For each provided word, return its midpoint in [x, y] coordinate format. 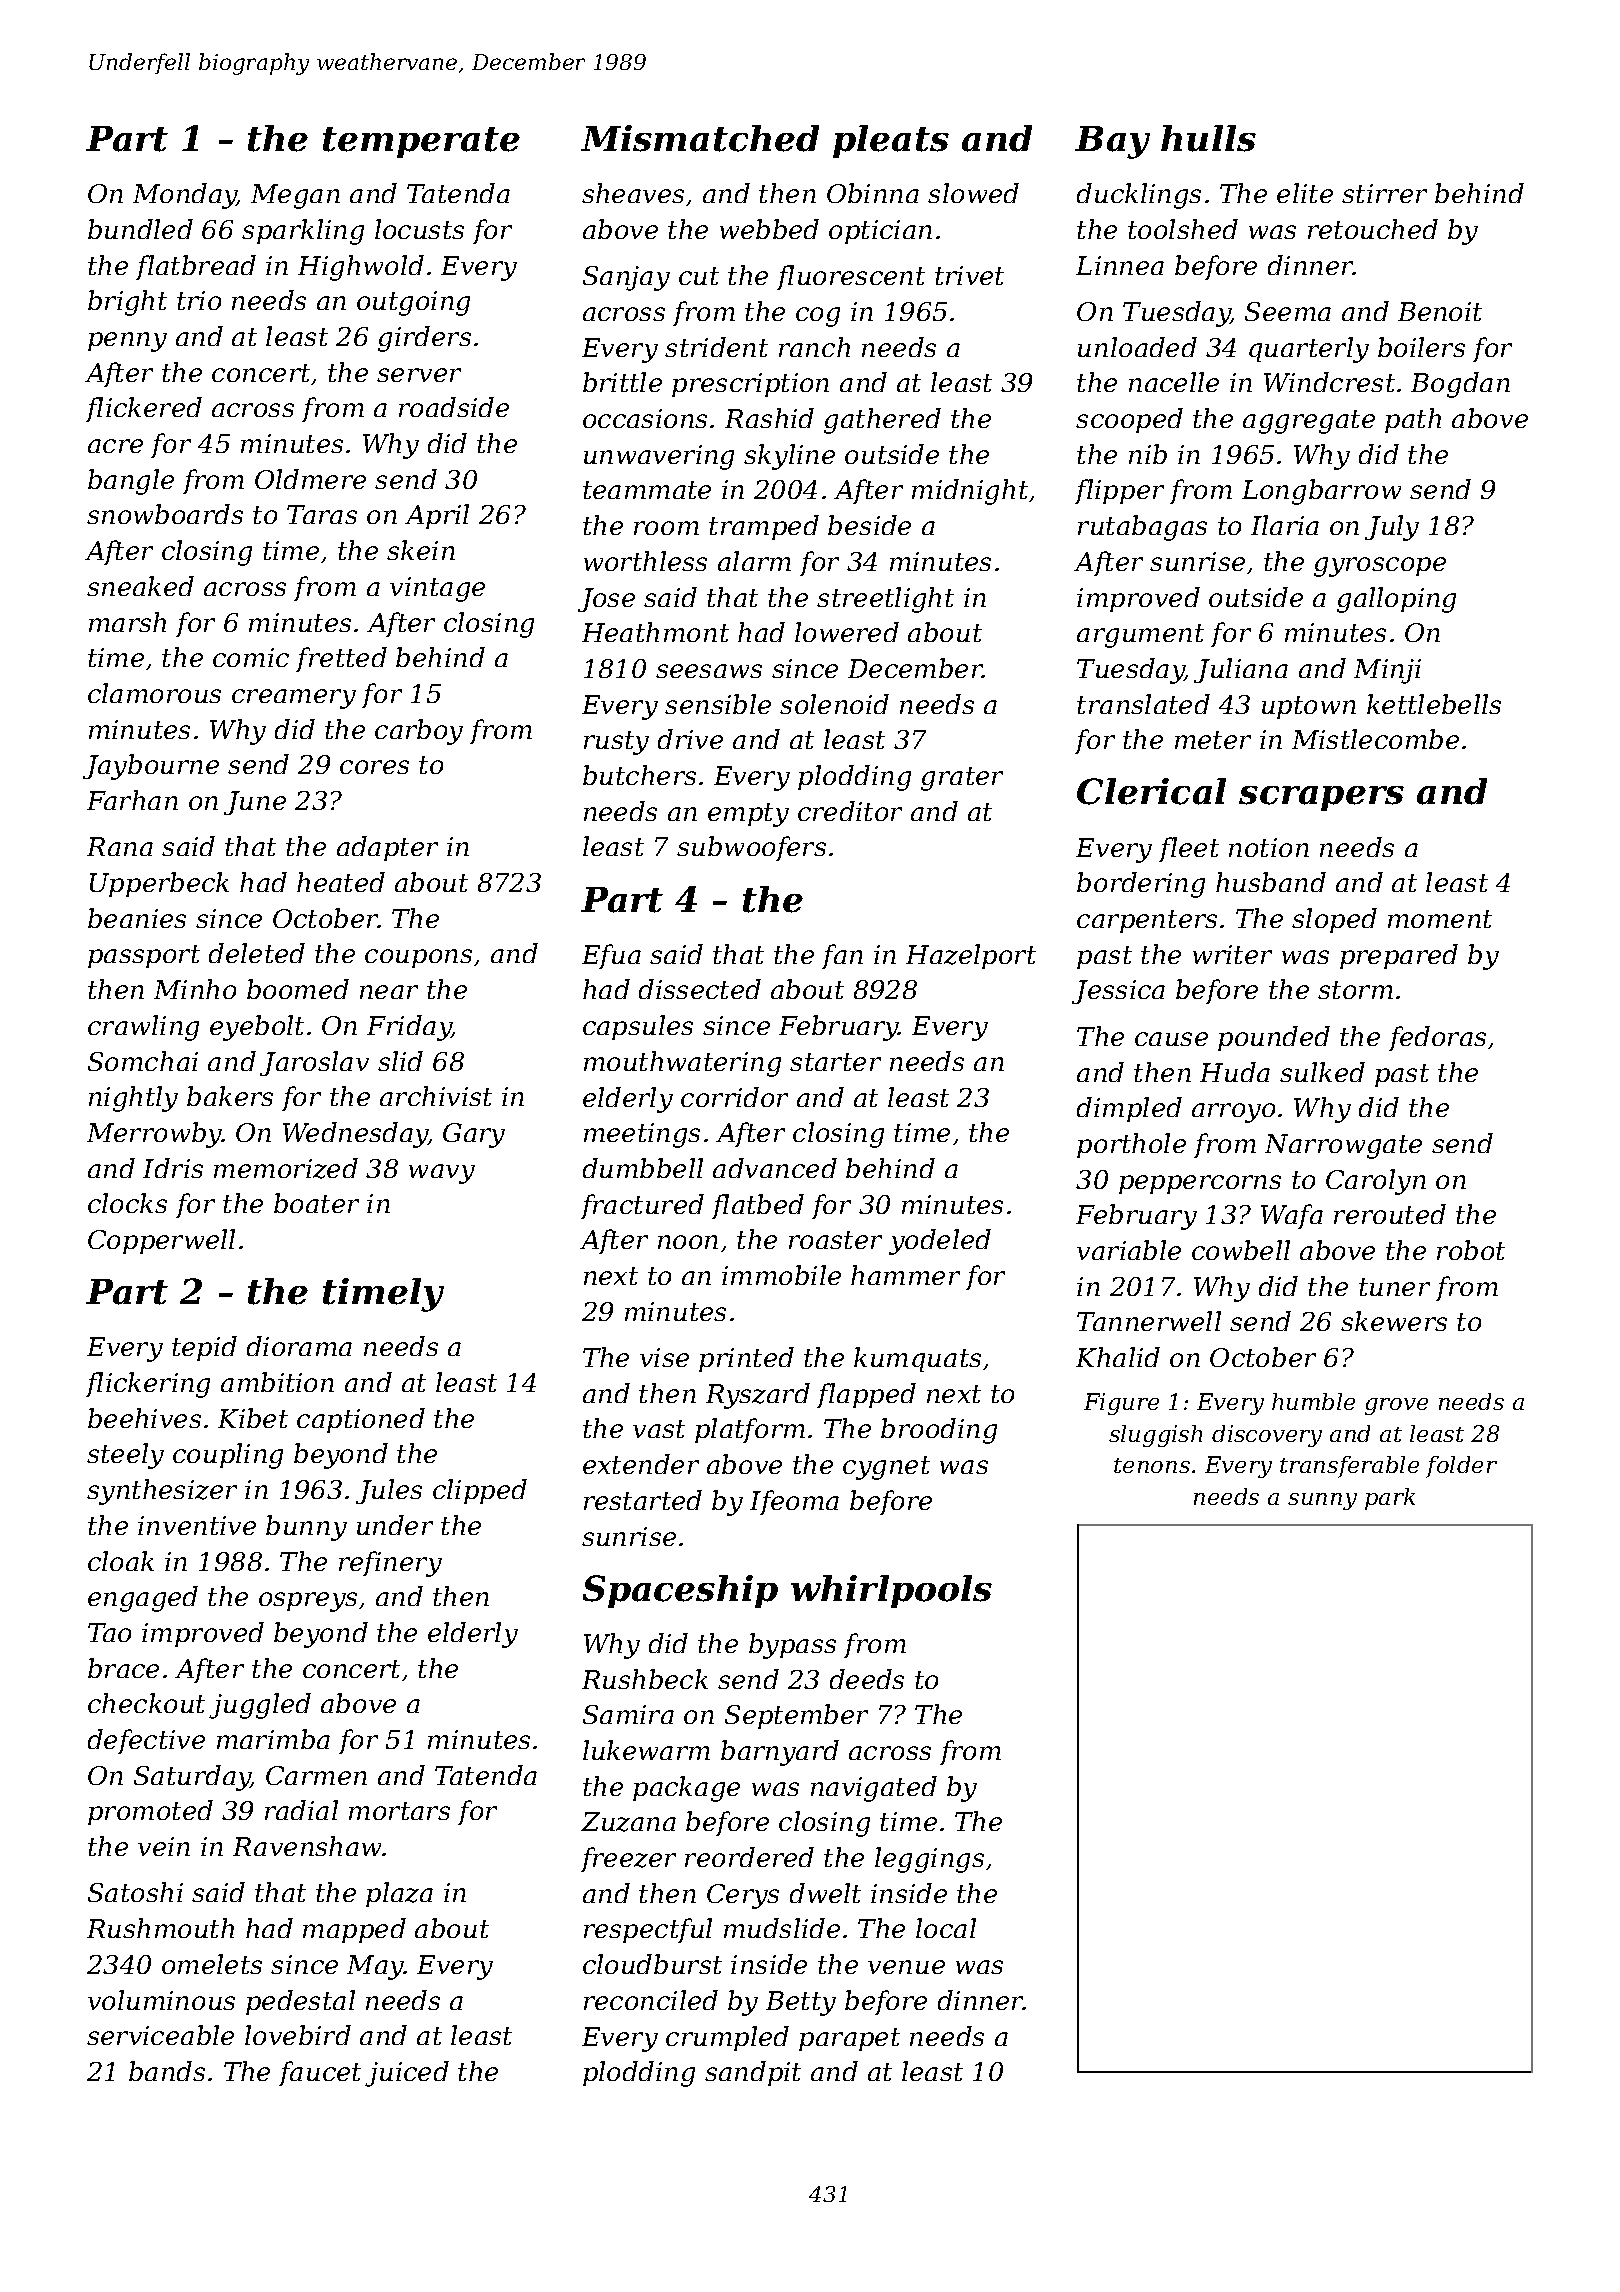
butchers [639, 775]
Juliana [1241, 670]
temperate [421, 142]
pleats [891, 141]
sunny [1322, 1501]
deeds [867, 1679]
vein [164, 1846]
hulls [1208, 138]
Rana [120, 846]
